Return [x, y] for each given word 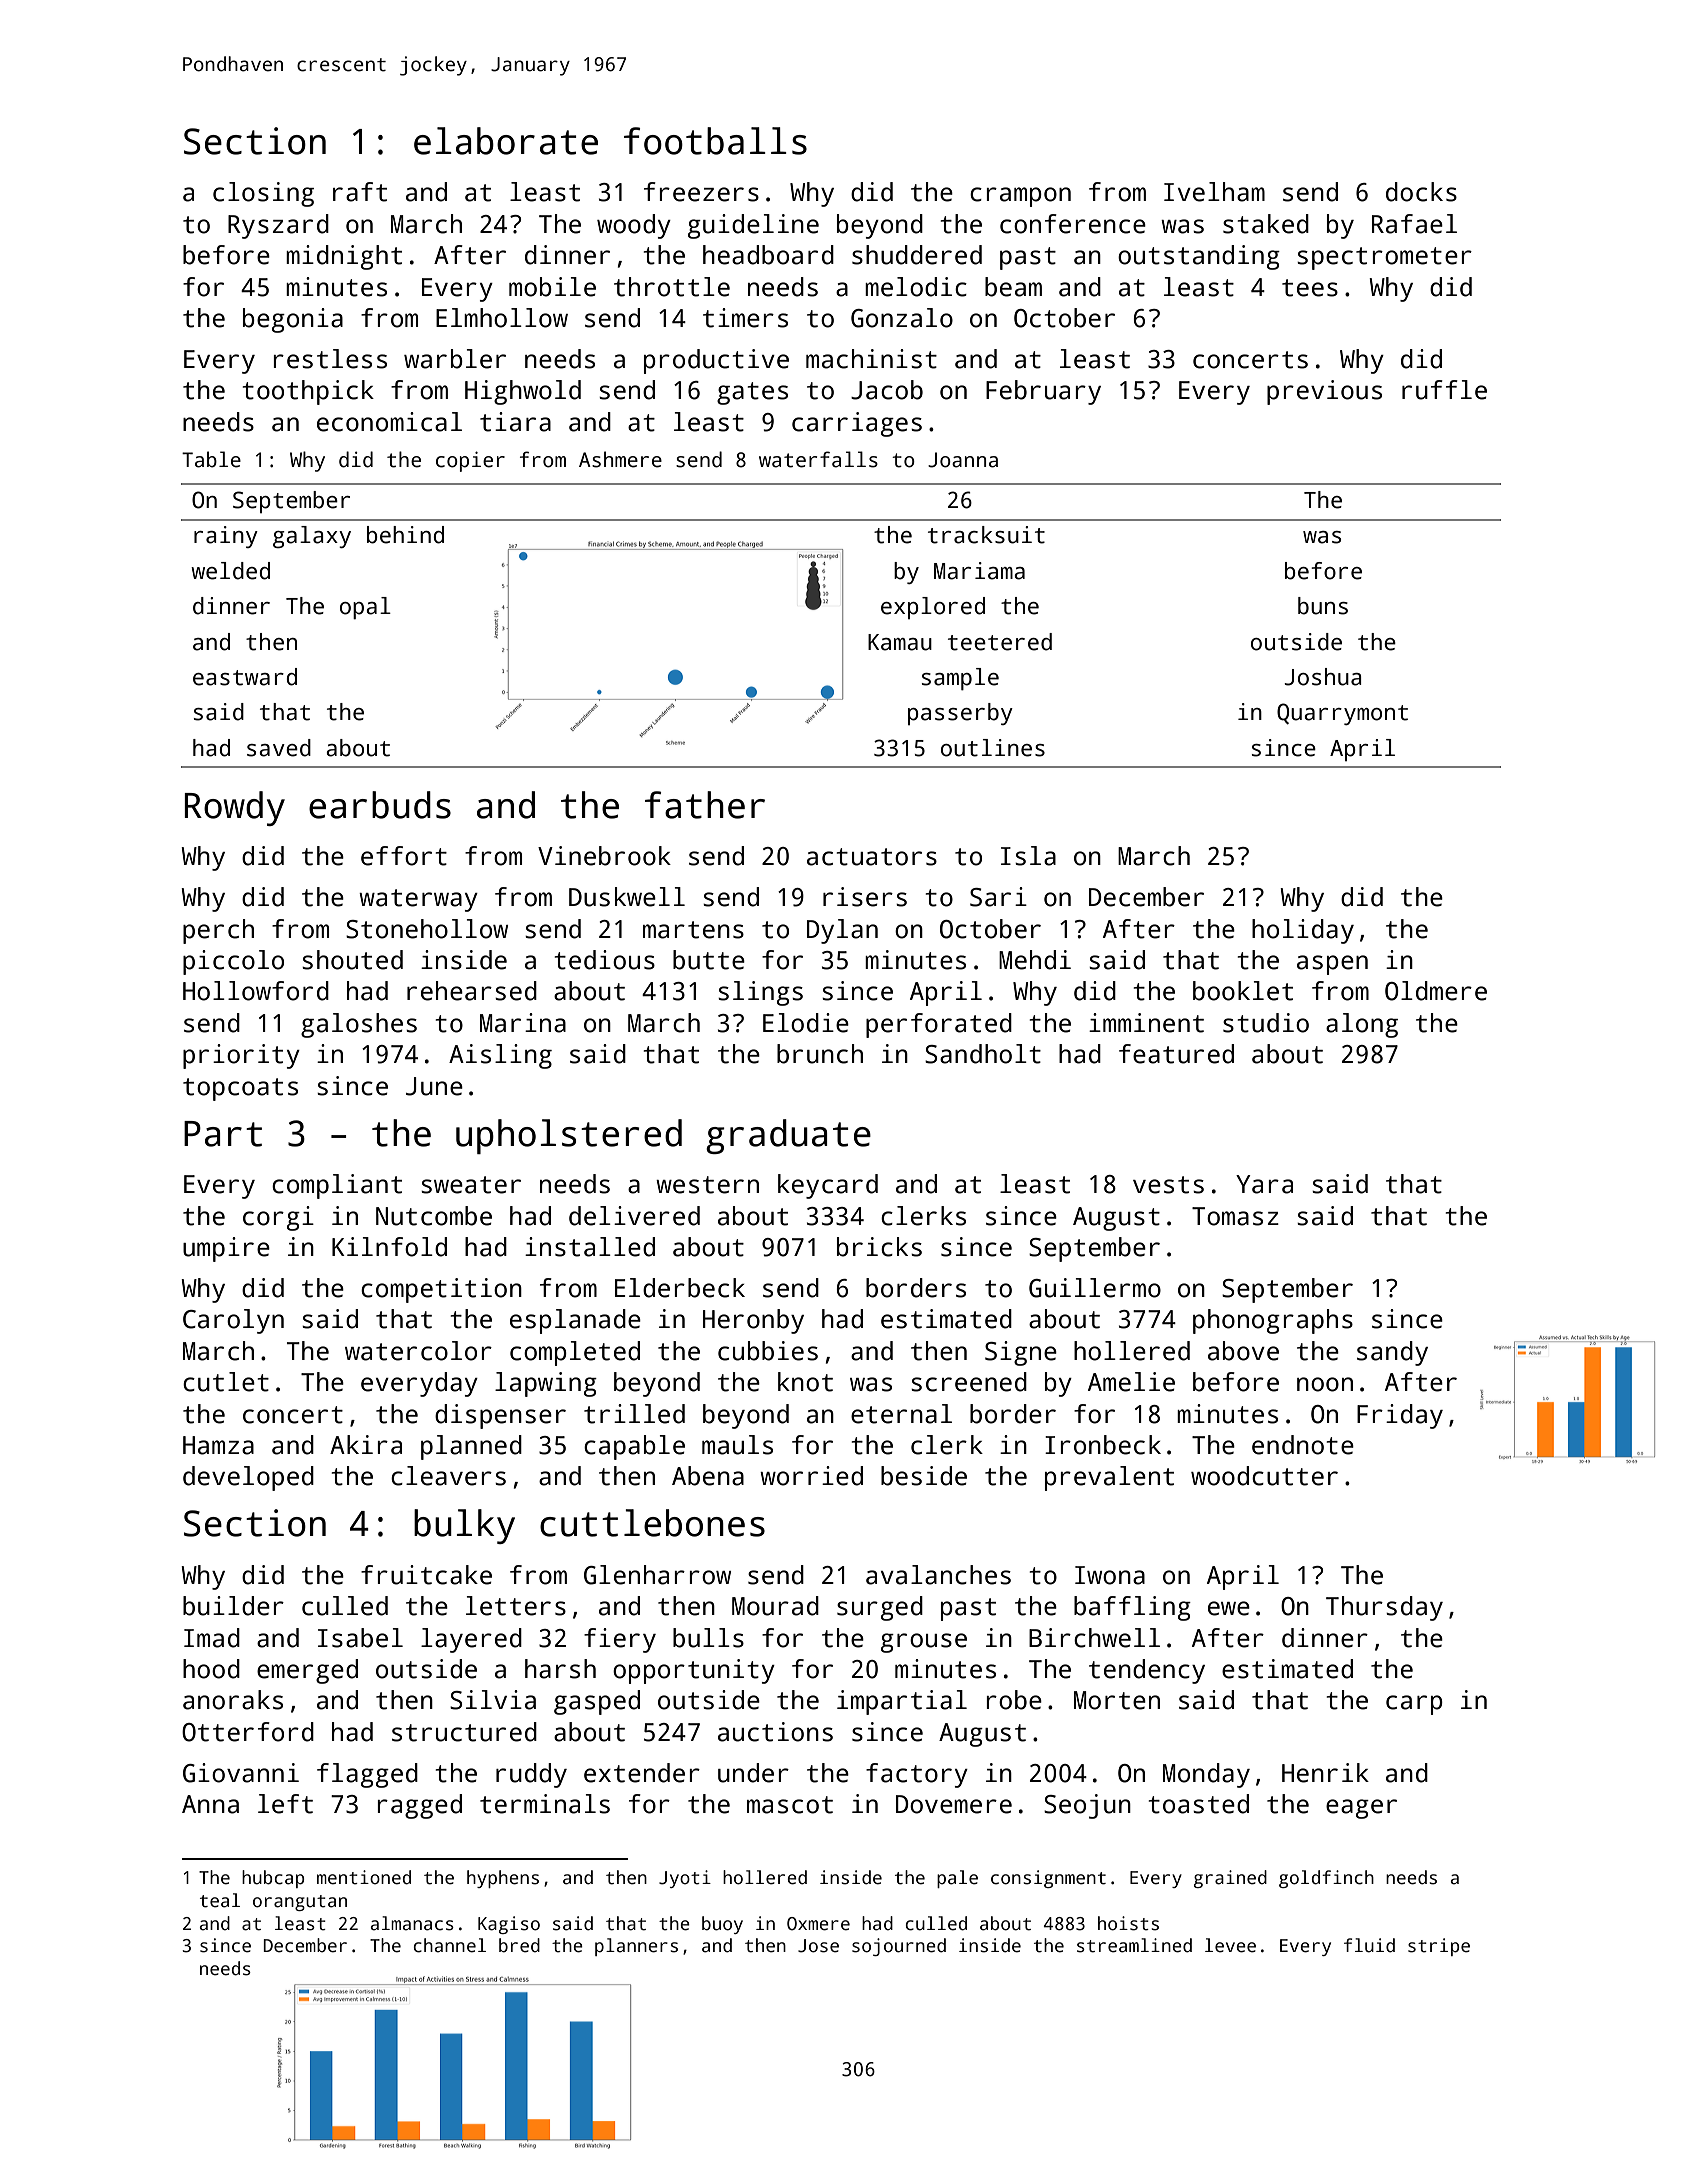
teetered [1000, 642]
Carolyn [233, 1321]
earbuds [380, 805]
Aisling [500, 1056]
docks [1421, 192]
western [707, 1185]
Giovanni [241, 1773]
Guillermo [1095, 1288]
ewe [1229, 1608]
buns [1323, 606]
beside [924, 1476]
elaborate [506, 141]
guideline [753, 226]
